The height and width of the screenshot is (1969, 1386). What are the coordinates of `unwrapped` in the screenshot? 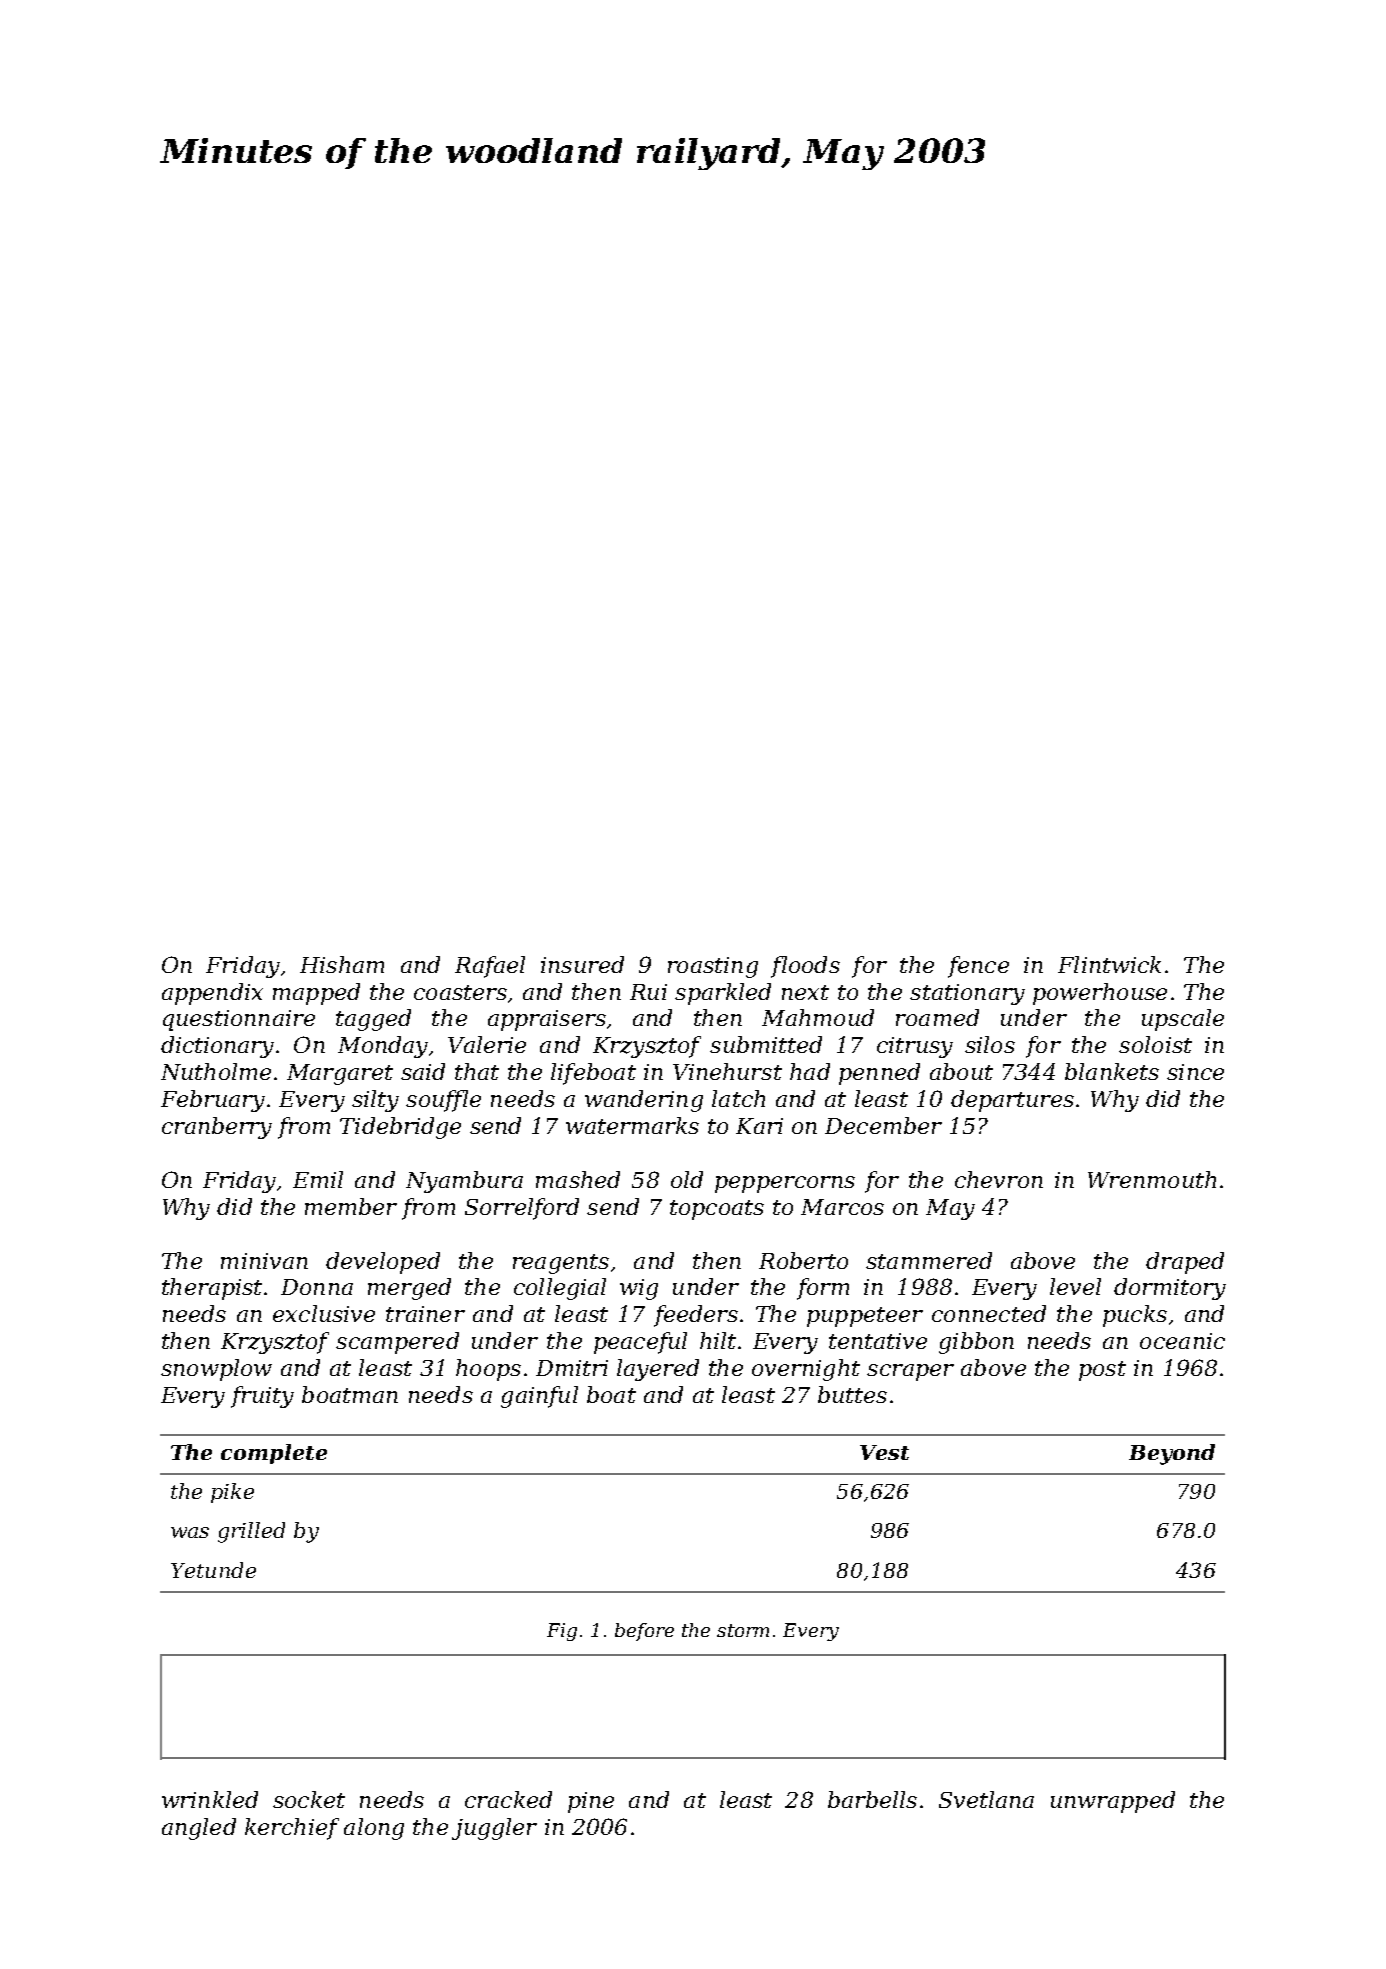 It's located at (1113, 1802).
